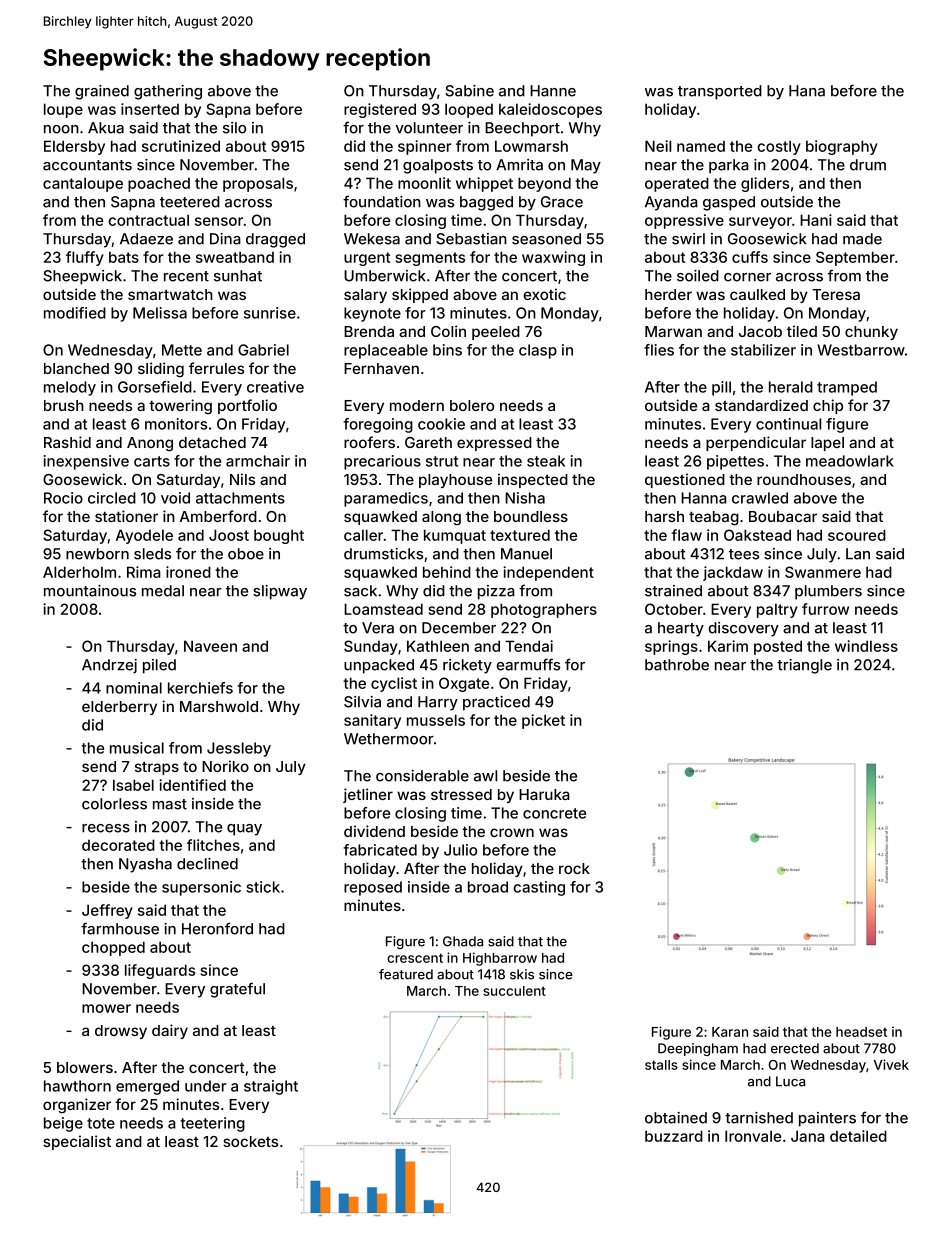 This screenshot has width=952, height=1233. I want to click on contractual, so click(148, 220).
